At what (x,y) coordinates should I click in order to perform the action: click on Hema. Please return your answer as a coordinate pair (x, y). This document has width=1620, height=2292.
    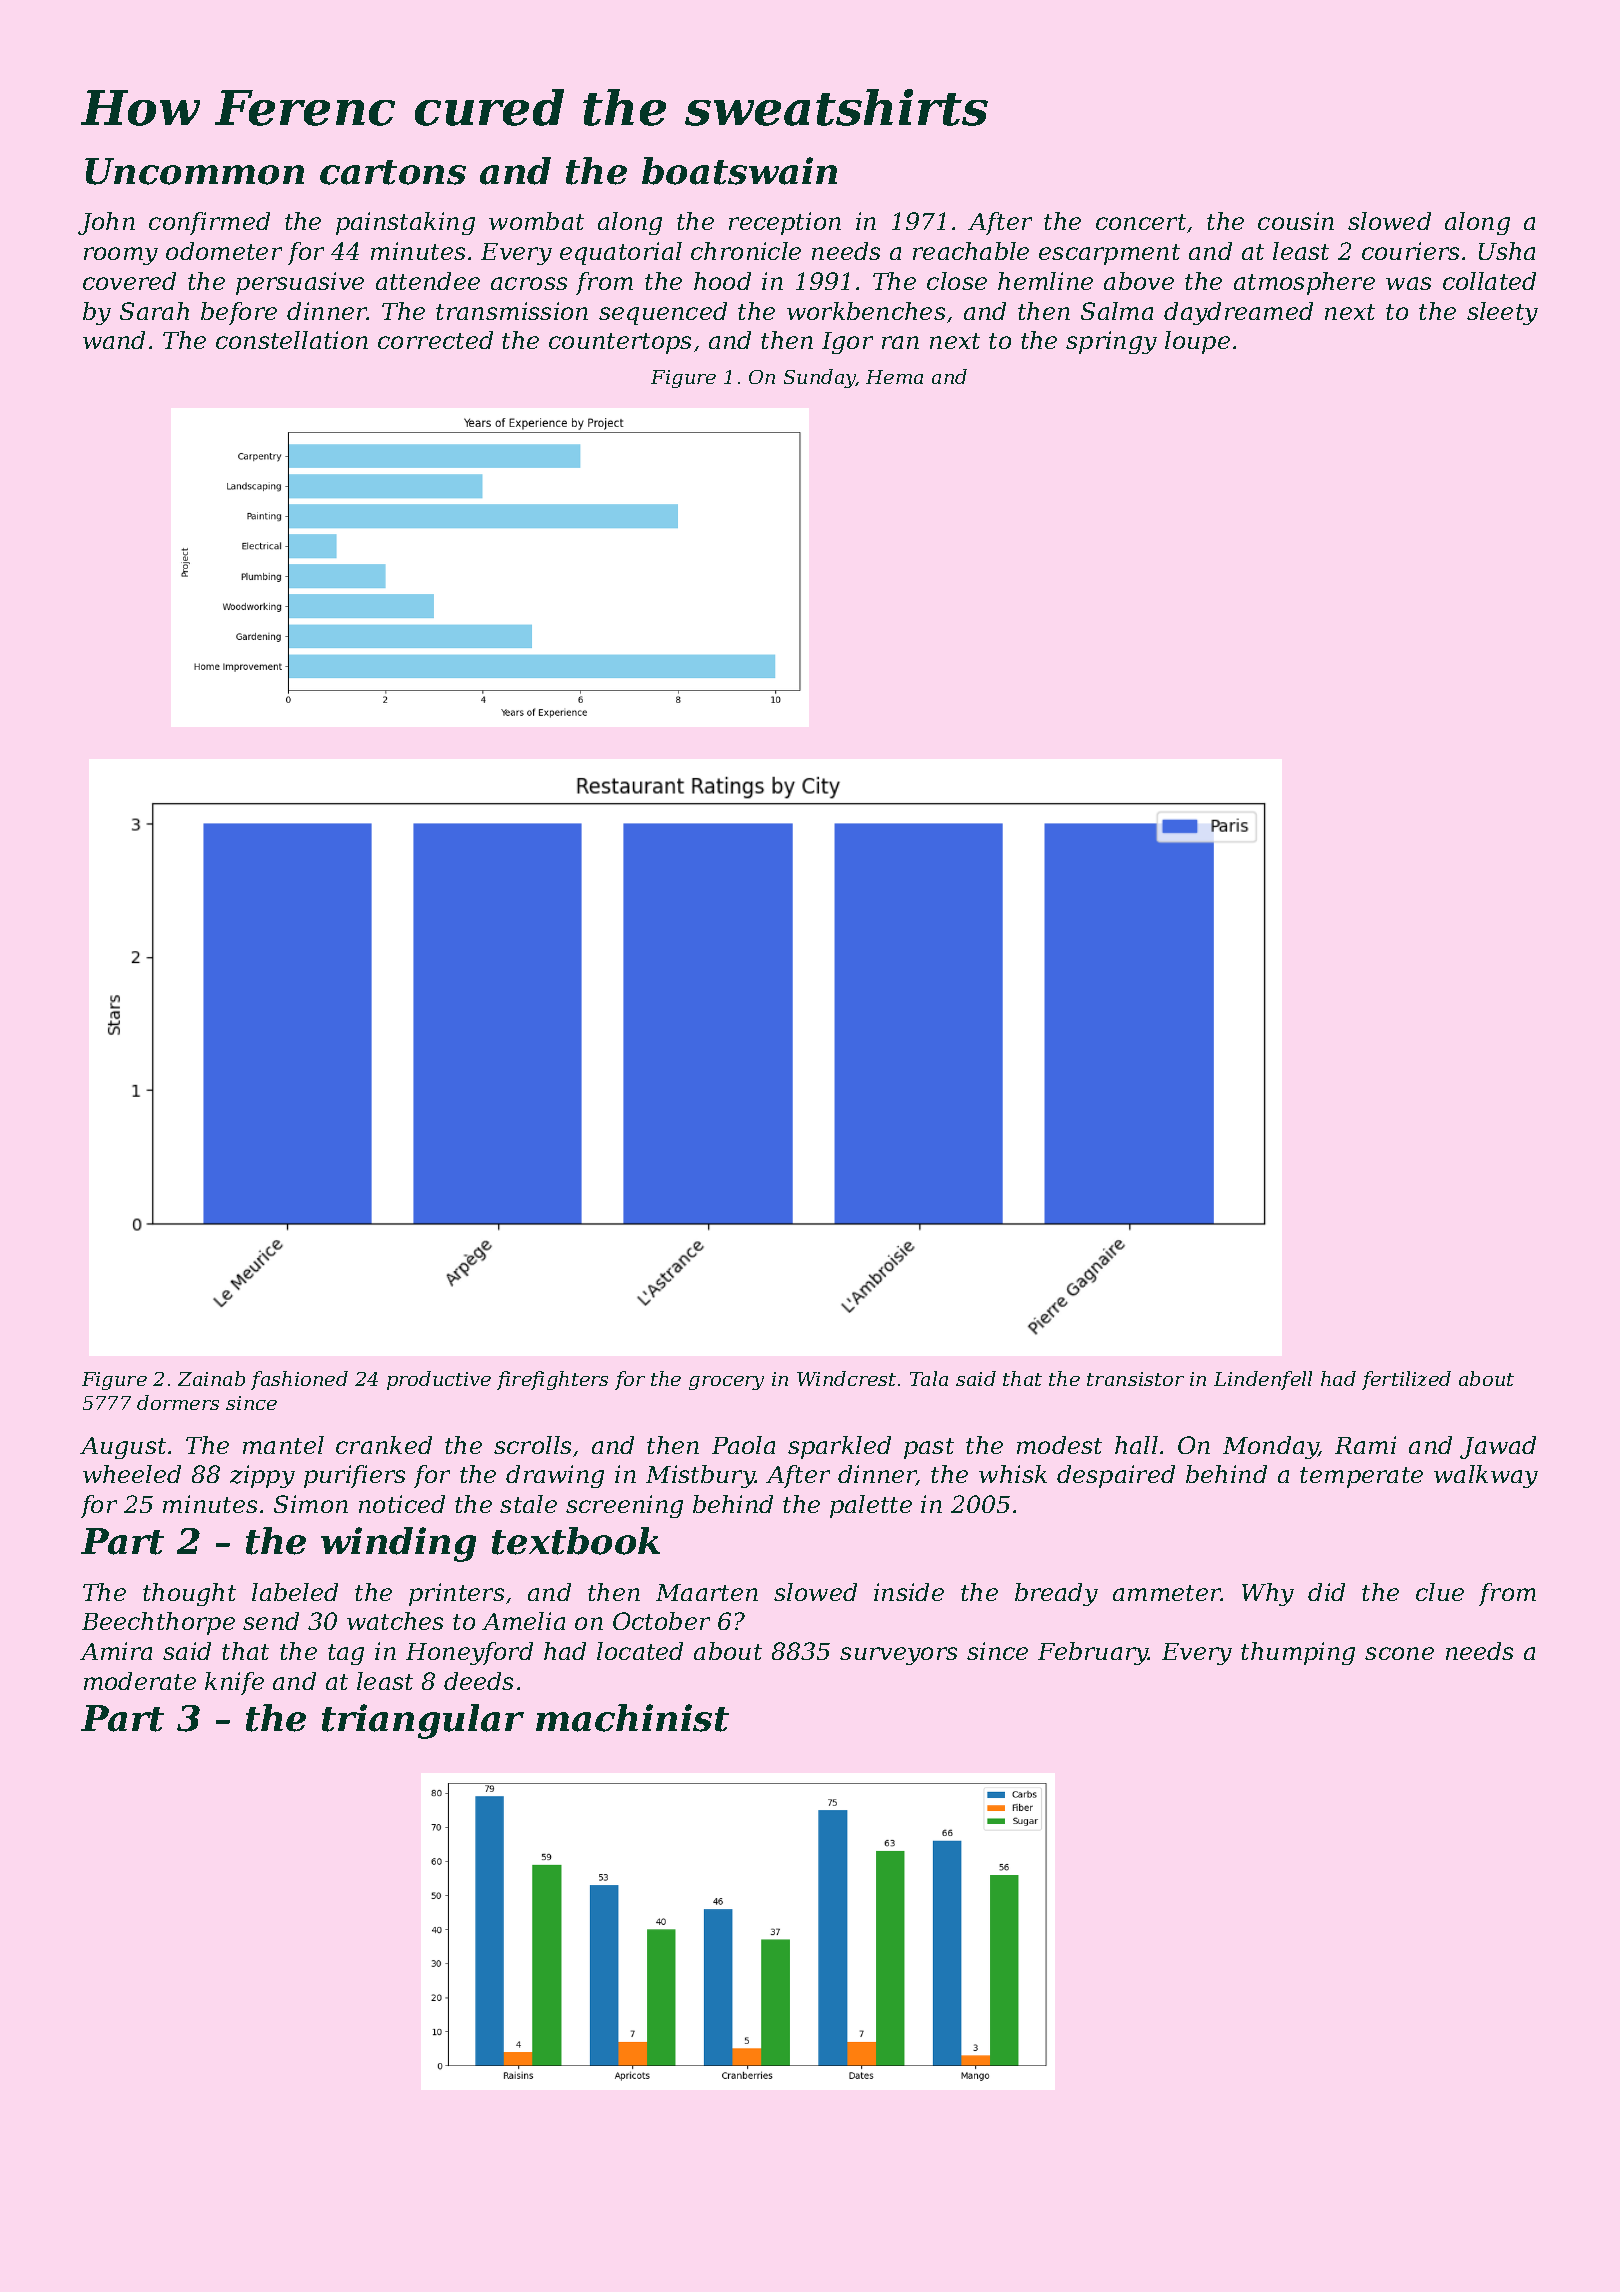
    Looking at the image, I should click on (894, 377).
